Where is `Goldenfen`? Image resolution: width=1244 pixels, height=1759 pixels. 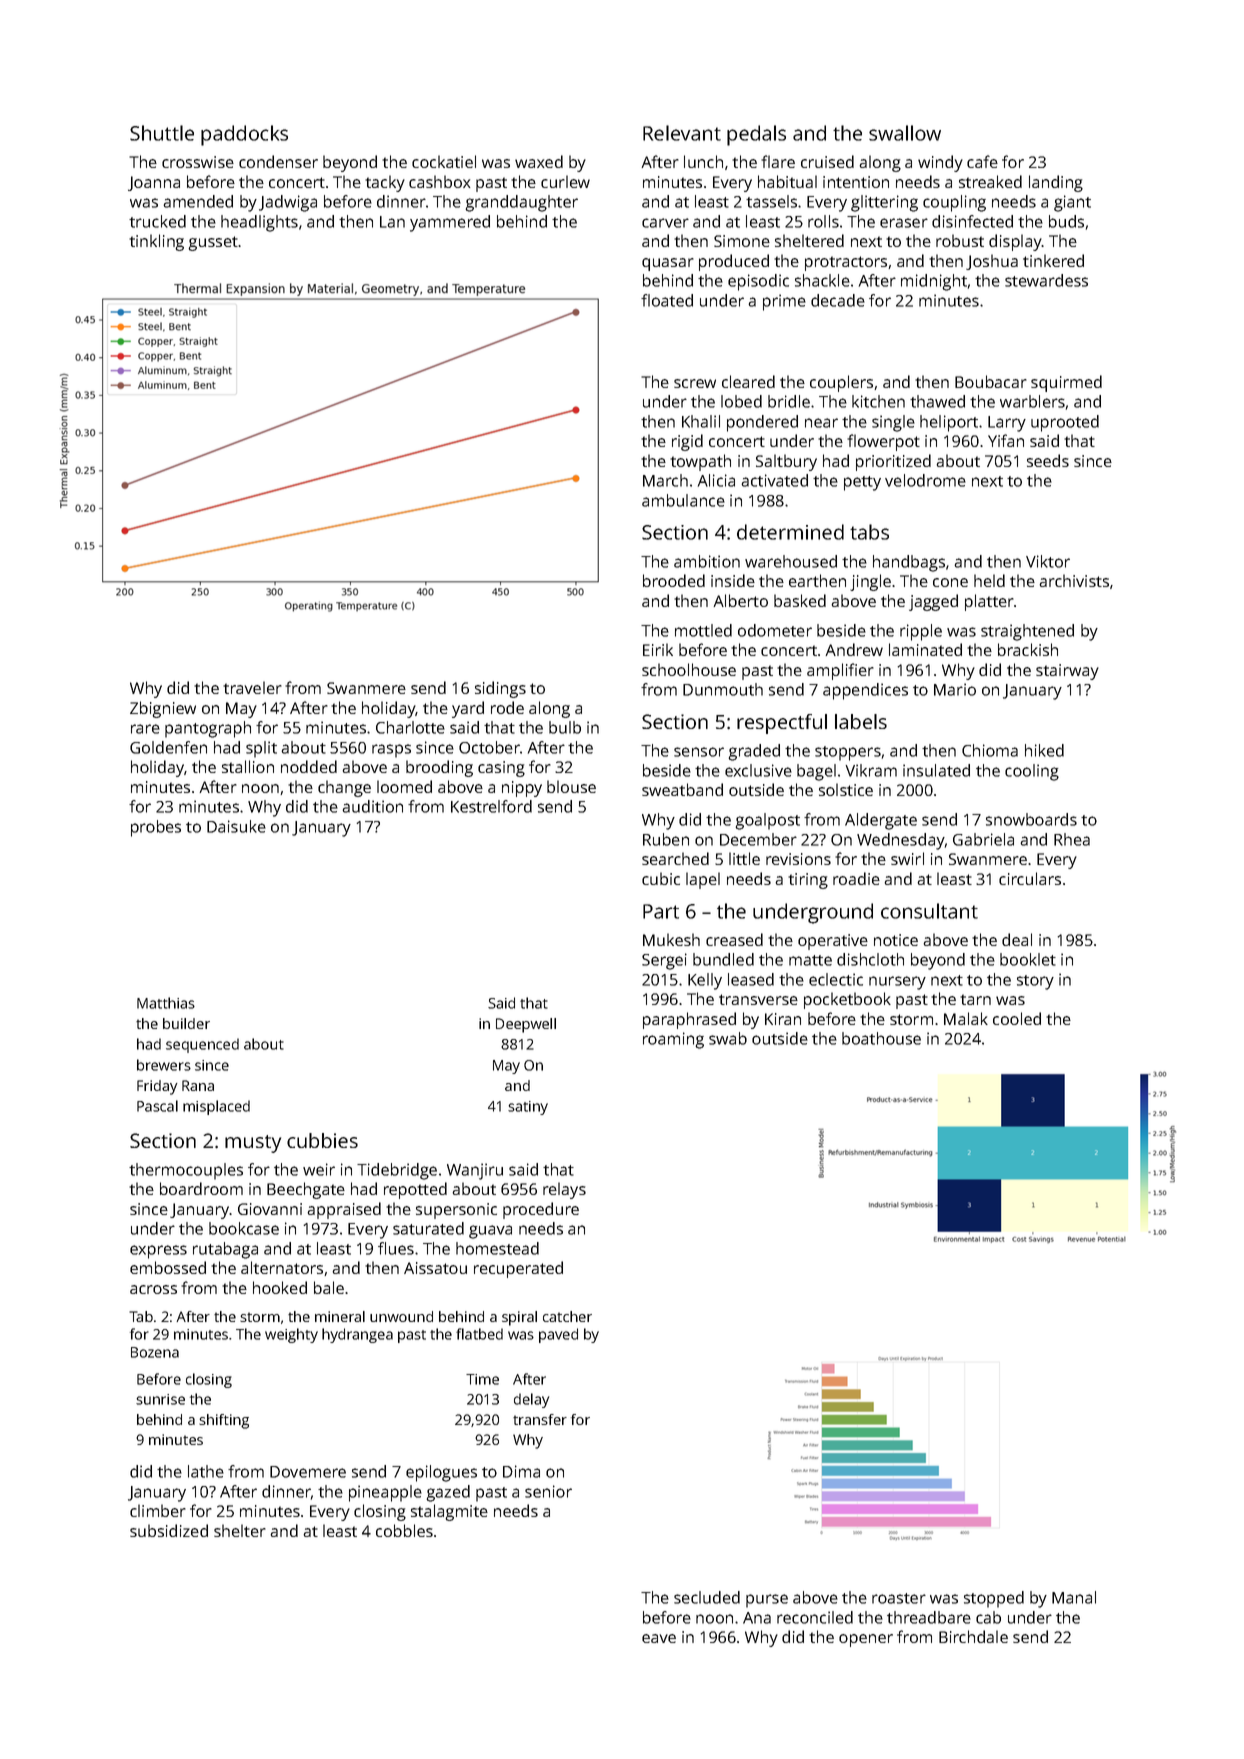
Goldenfen is located at coordinates (168, 747).
